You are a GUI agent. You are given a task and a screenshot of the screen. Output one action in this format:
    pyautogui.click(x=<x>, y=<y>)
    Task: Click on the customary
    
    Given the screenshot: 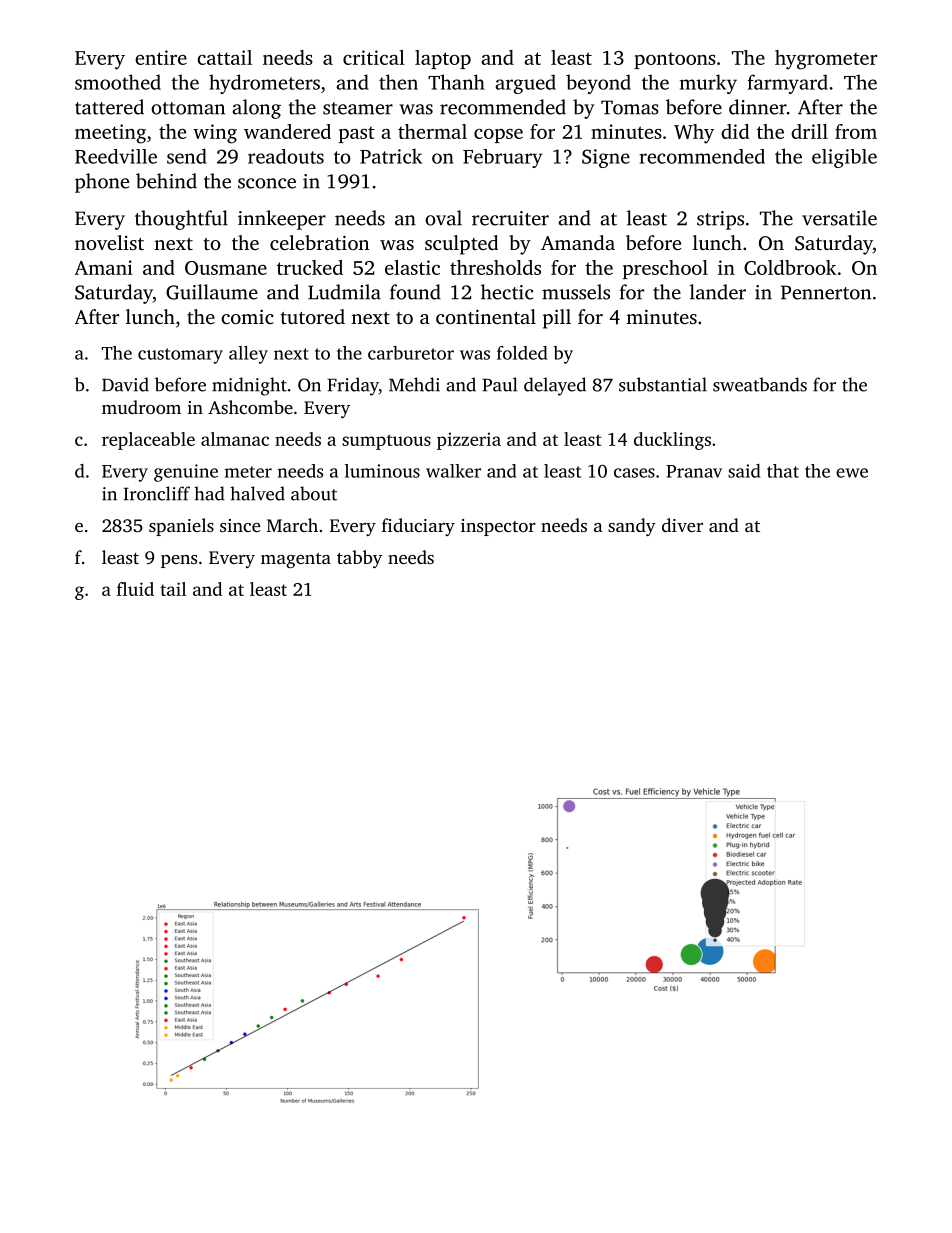 What is the action you would take?
    pyautogui.click(x=180, y=356)
